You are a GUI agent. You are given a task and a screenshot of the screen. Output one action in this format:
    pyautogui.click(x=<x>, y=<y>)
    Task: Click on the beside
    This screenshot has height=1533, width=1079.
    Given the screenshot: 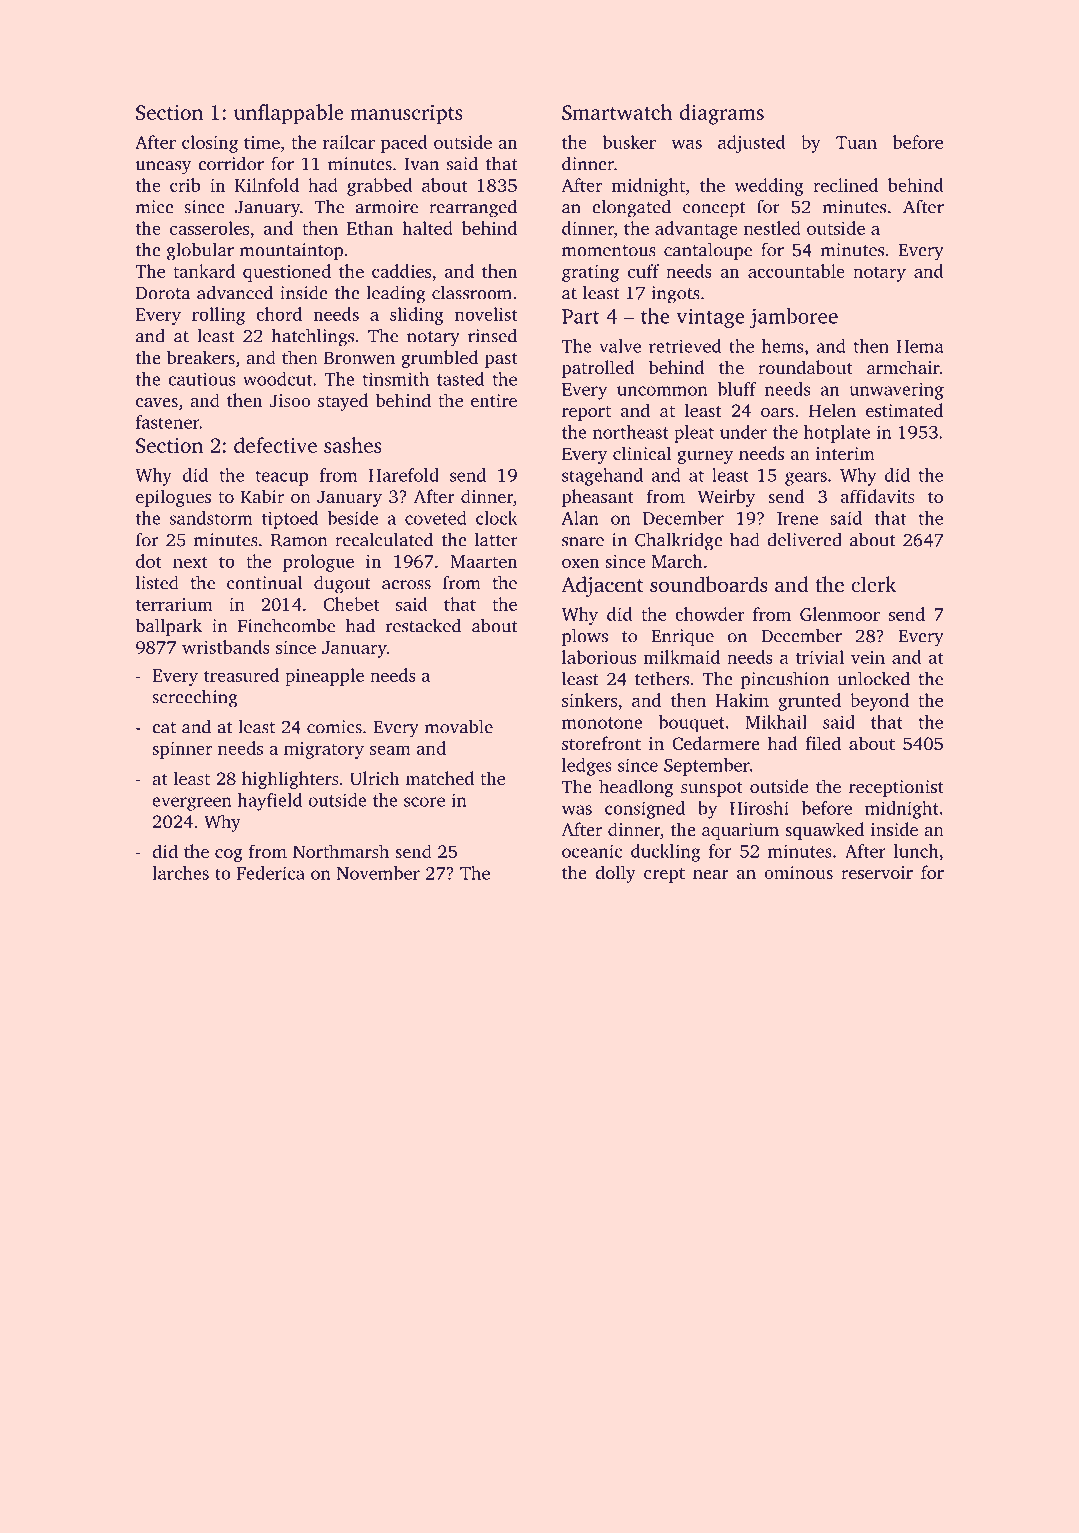 What is the action you would take?
    pyautogui.click(x=353, y=518)
